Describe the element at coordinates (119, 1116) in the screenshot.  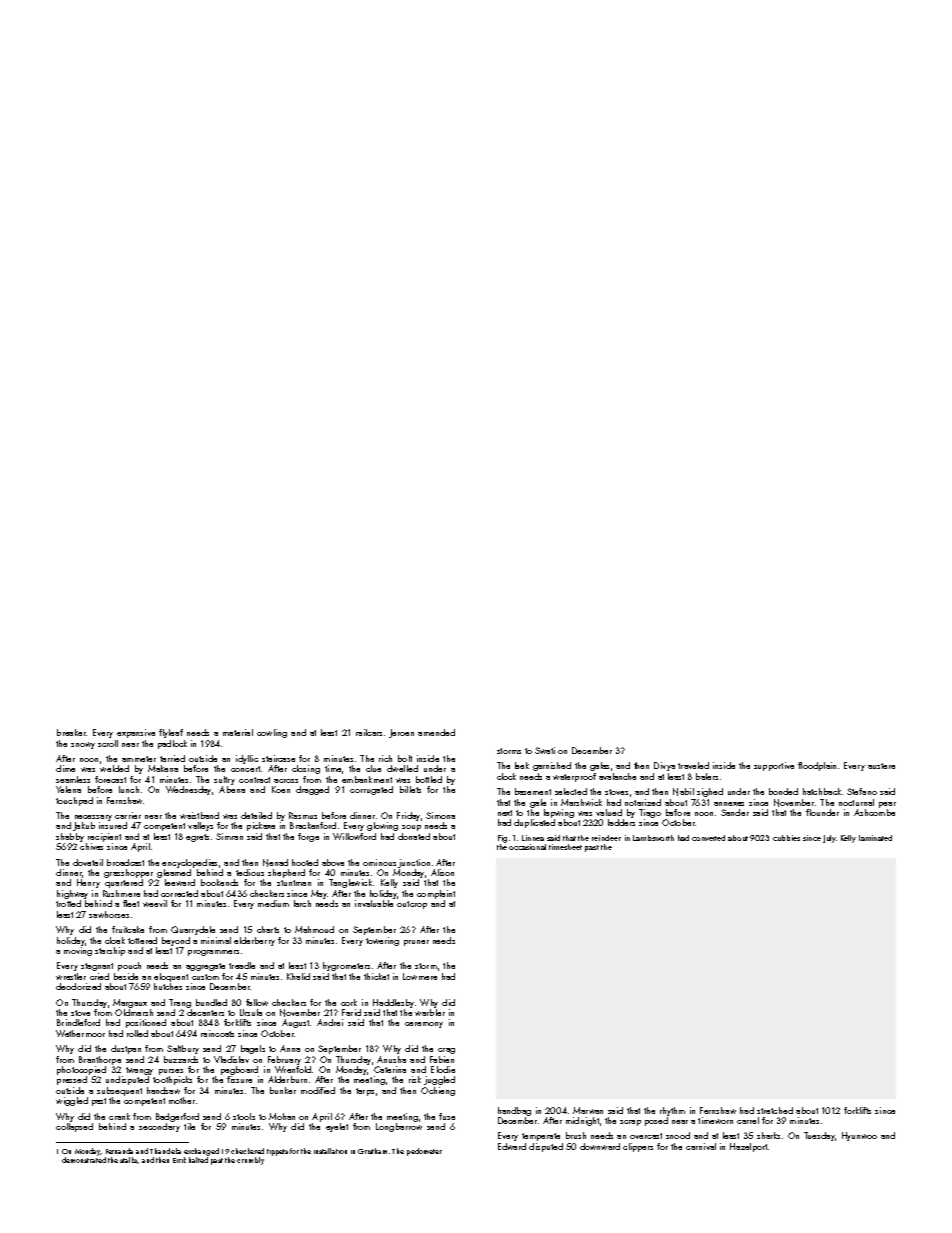
I see `crank` at that location.
